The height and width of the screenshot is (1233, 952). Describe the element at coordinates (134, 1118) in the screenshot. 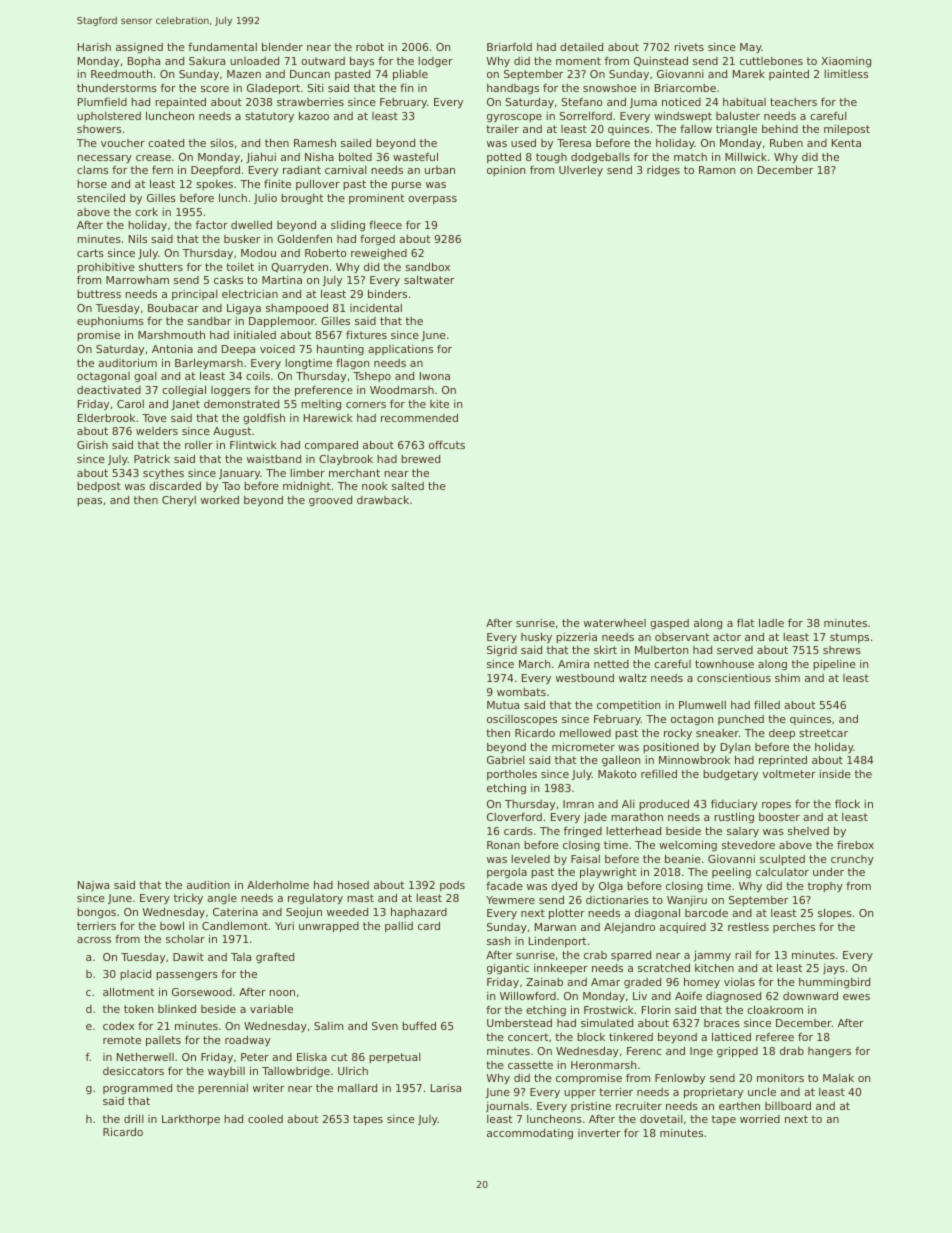

I see `drill` at that location.
